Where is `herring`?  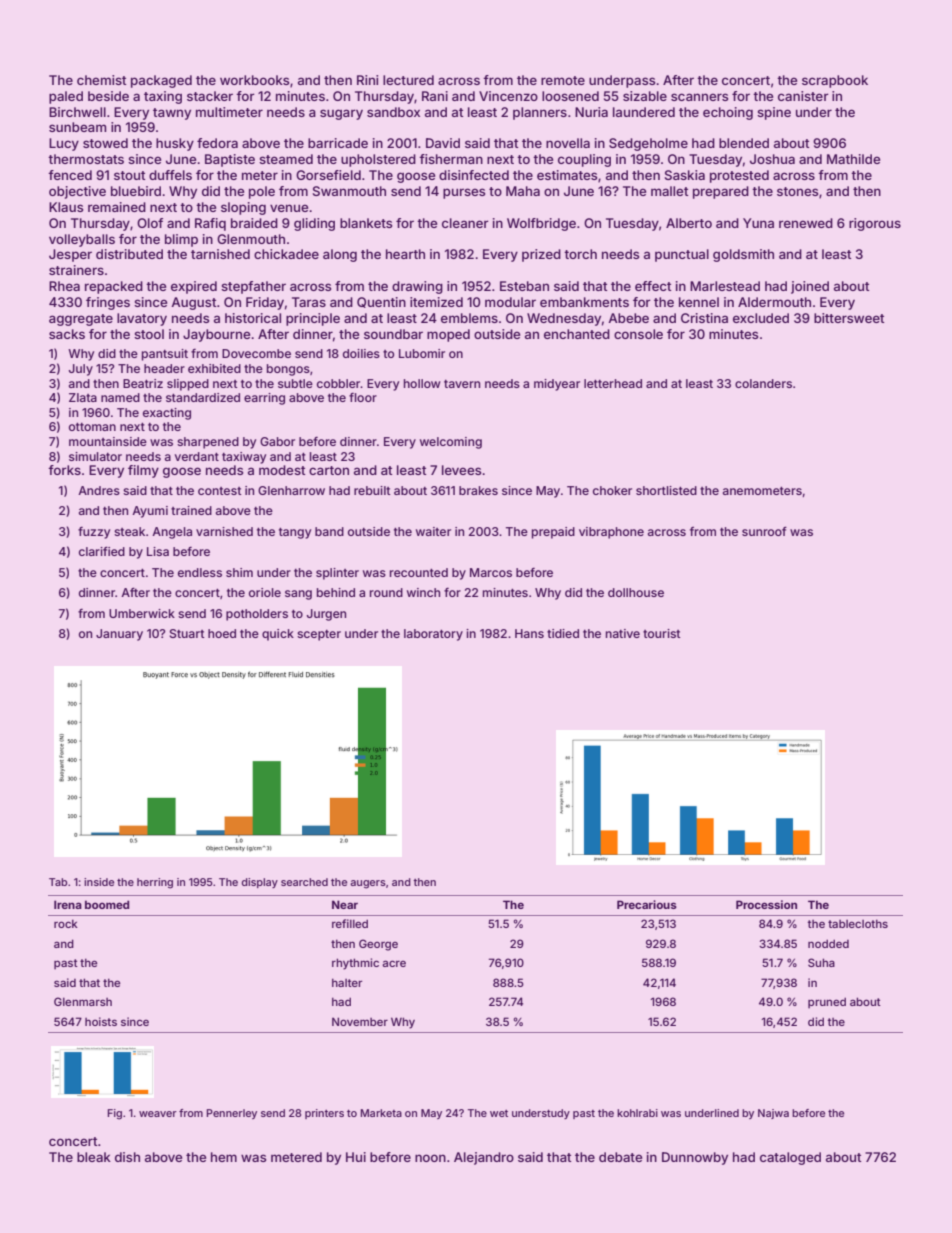 herring is located at coordinates (155, 883).
